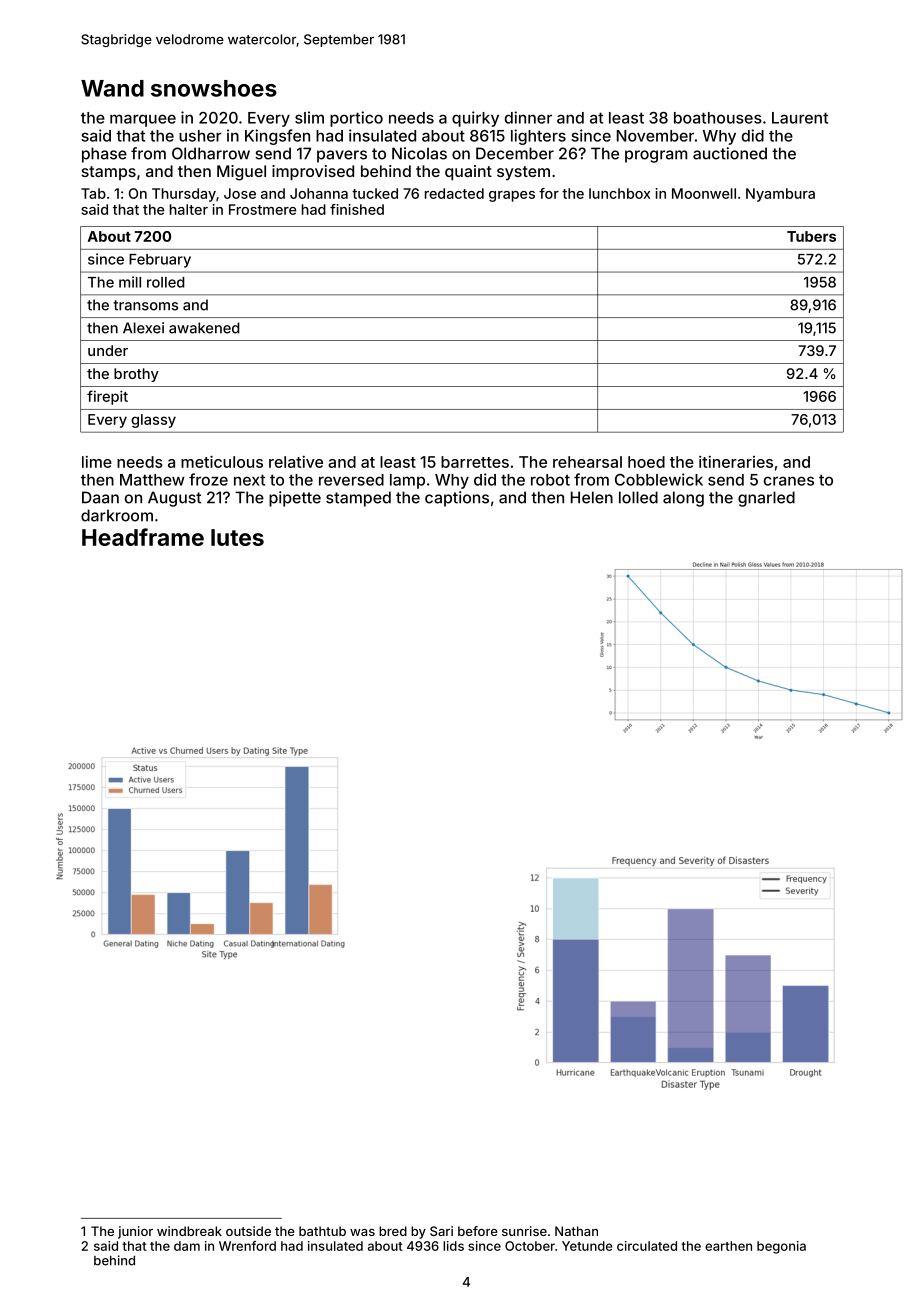 This page has width=924, height=1308. What do you see at coordinates (248, 1231) in the page?
I see `outside` at bounding box center [248, 1231].
